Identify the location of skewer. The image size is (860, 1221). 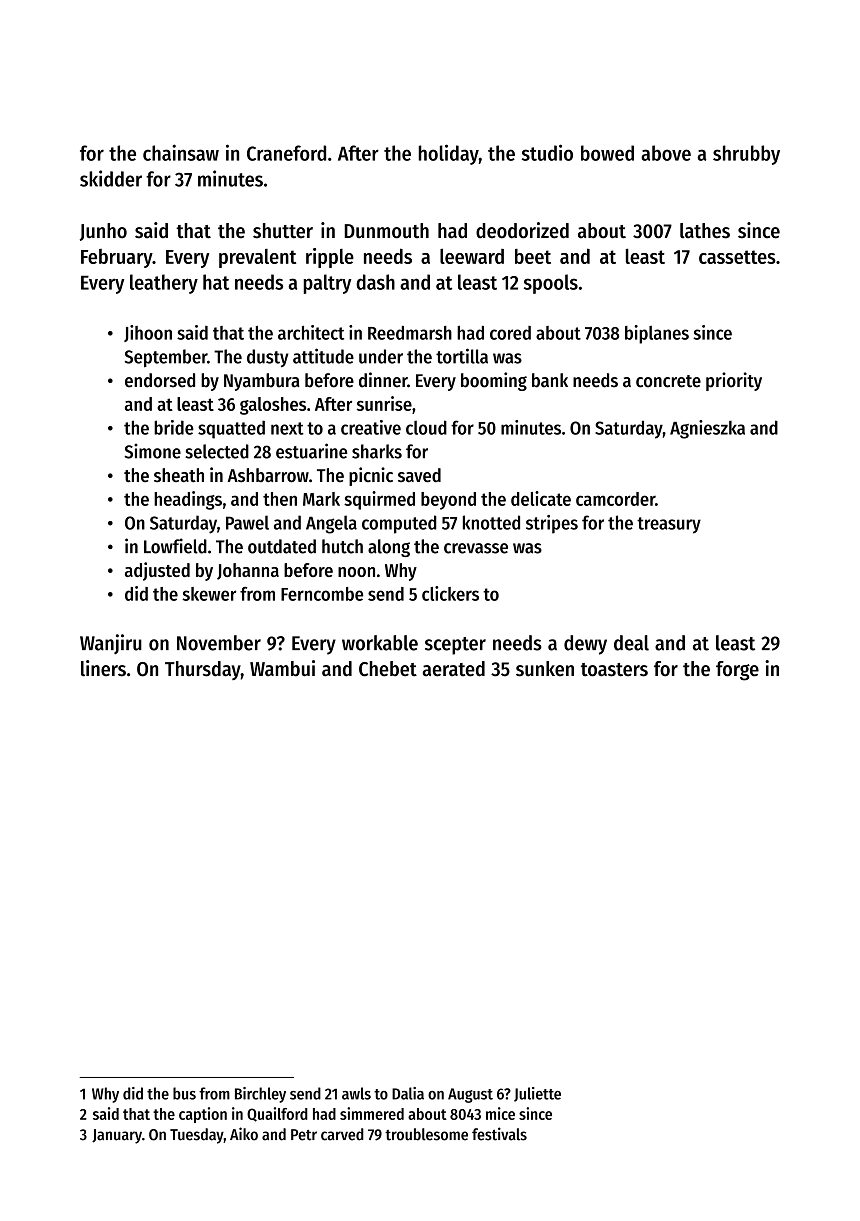
(209, 594).
